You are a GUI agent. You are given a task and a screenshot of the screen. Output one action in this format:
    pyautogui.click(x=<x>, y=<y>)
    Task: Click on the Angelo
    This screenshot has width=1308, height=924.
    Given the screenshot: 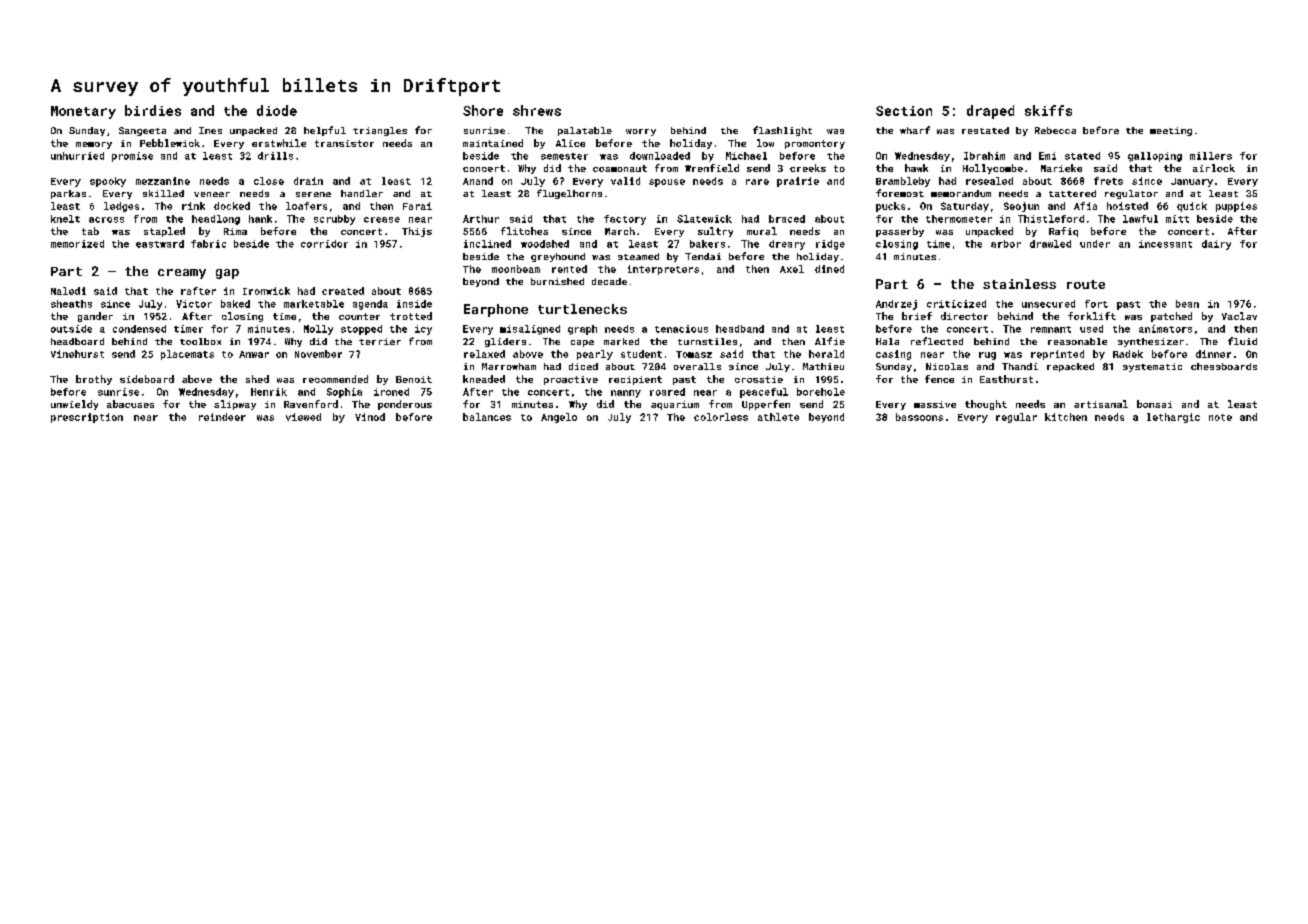 What is the action you would take?
    pyautogui.click(x=559, y=418)
